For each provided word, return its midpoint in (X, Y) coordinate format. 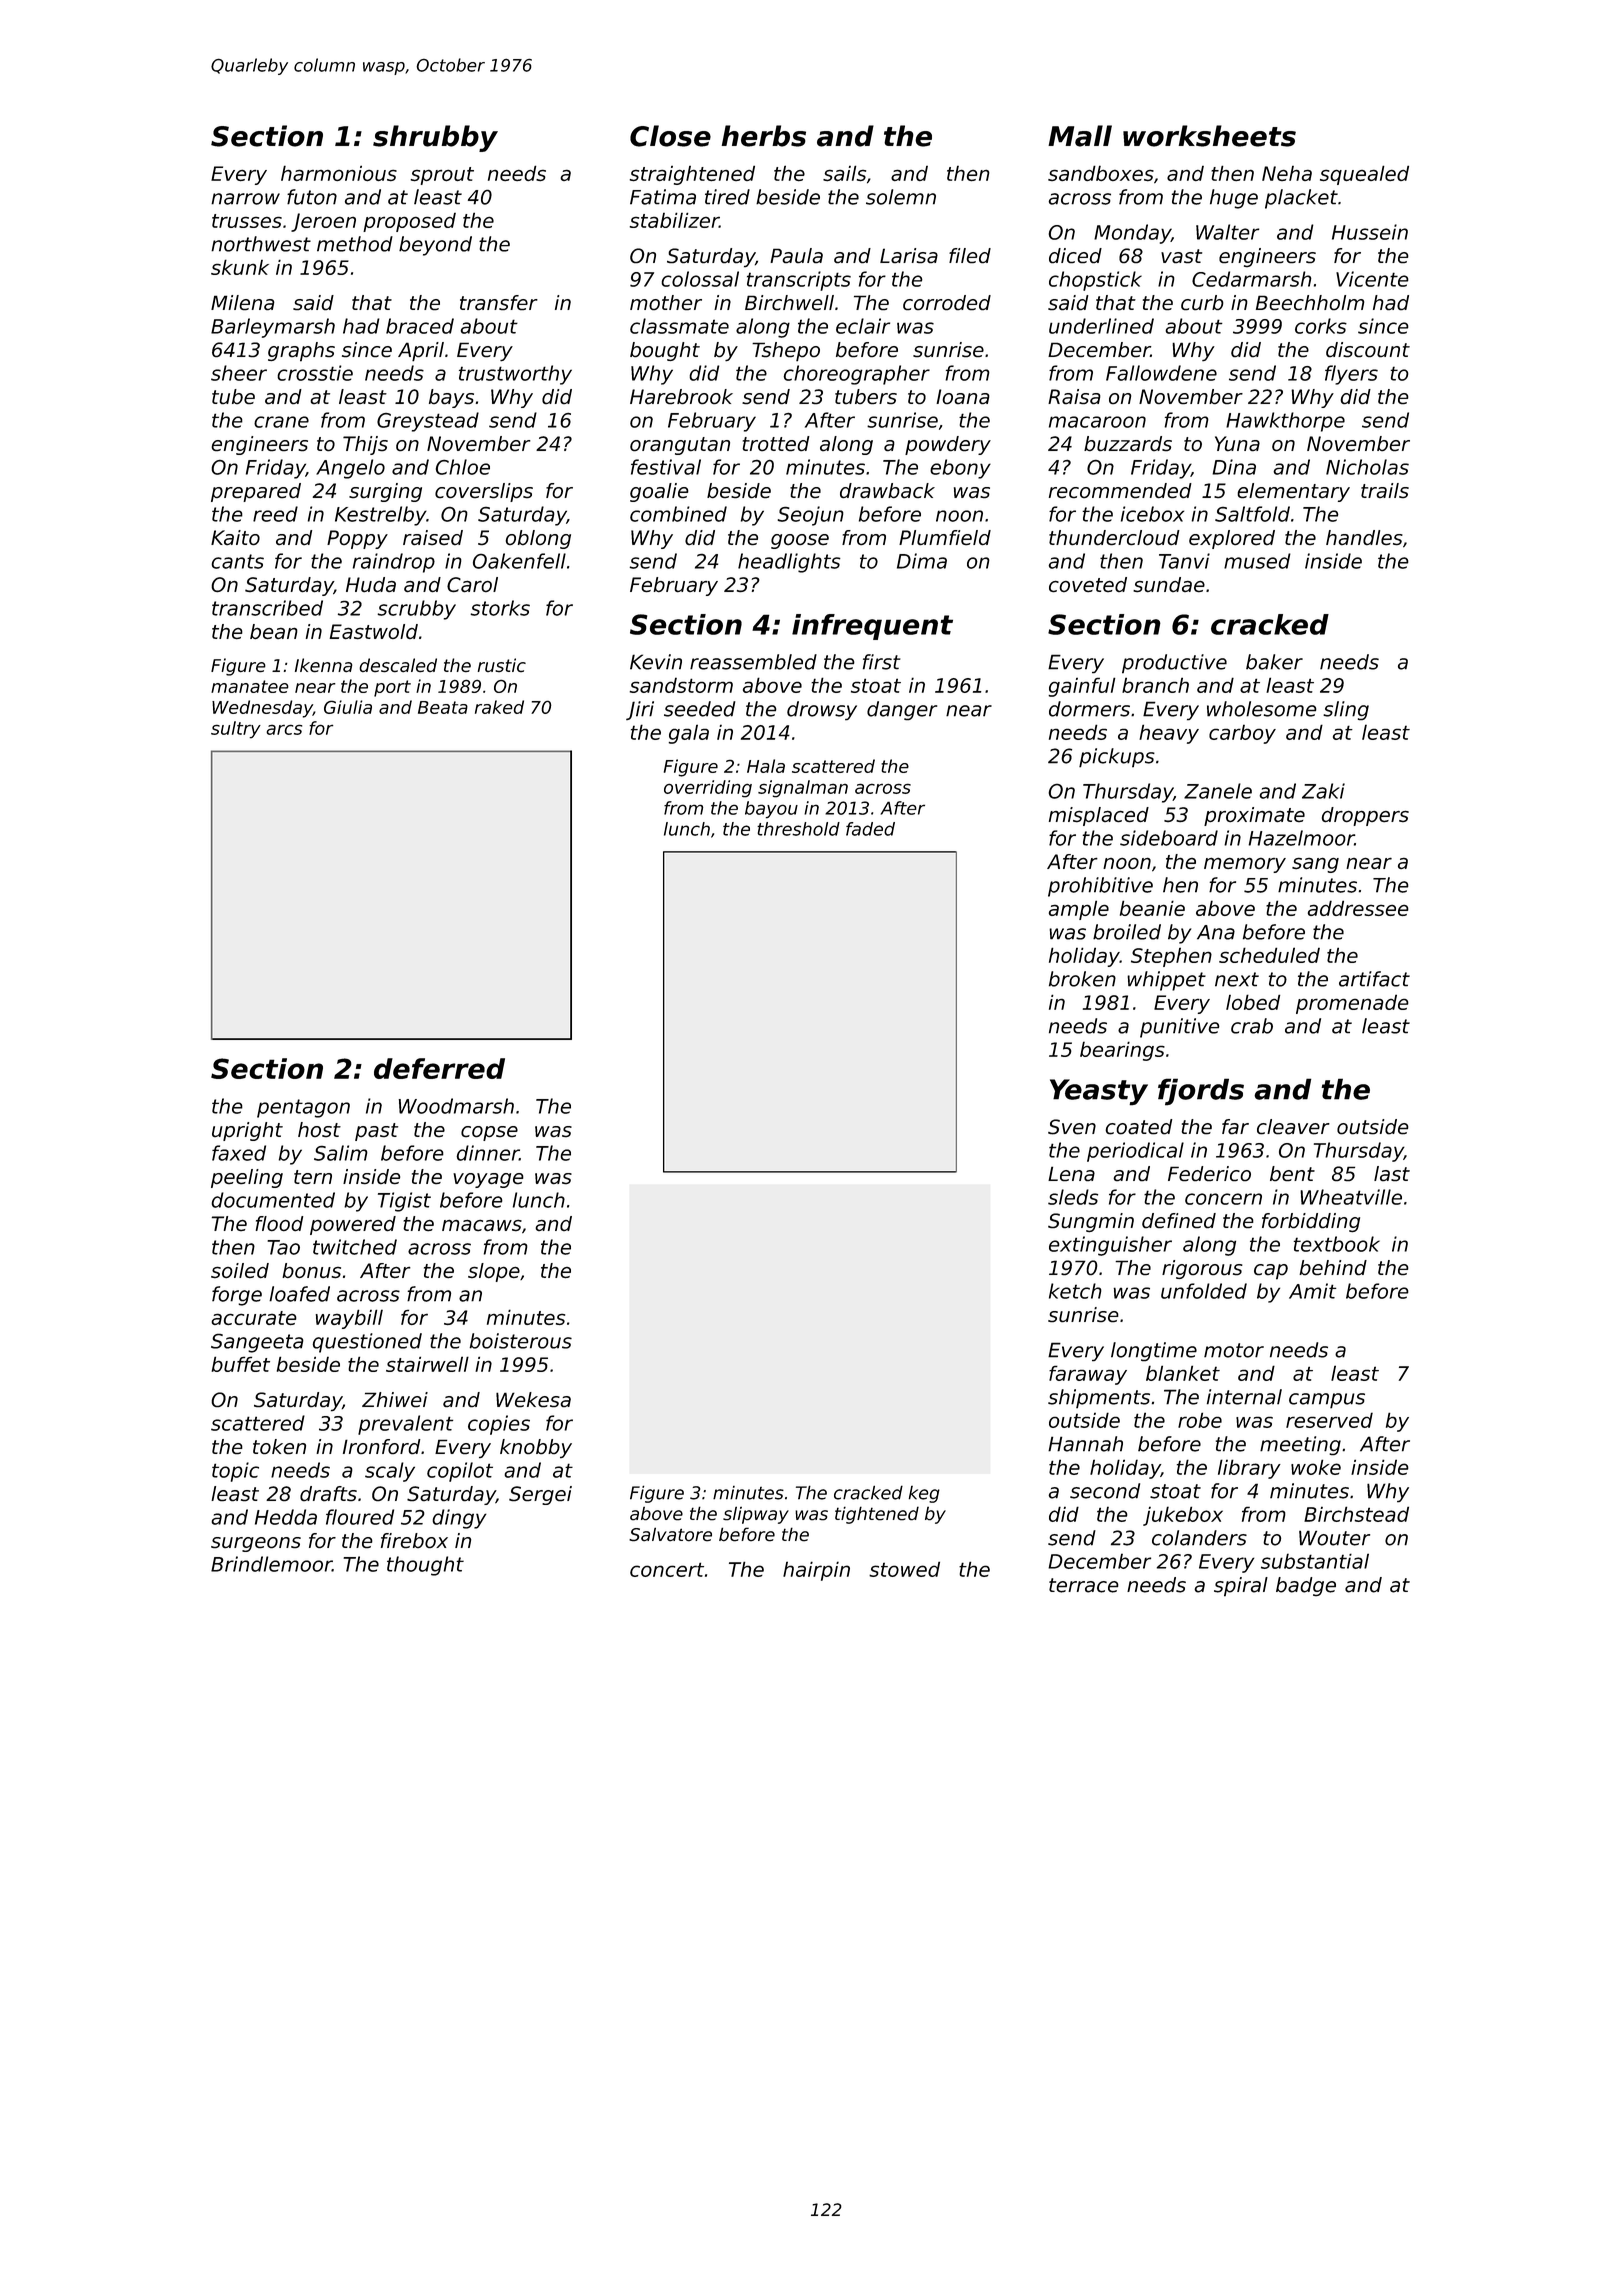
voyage (488, 1180)
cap (1271, 1272)
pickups (1117, 758)
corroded (947, 302)
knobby (536, 1448)
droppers (1365, 816)
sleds (1073, 1197)
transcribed (267, 608)
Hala (766, 766)
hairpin (816, 1571)
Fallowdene (1161, 373)
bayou (771, 810)
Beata (443, 707)
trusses (247, 221)
